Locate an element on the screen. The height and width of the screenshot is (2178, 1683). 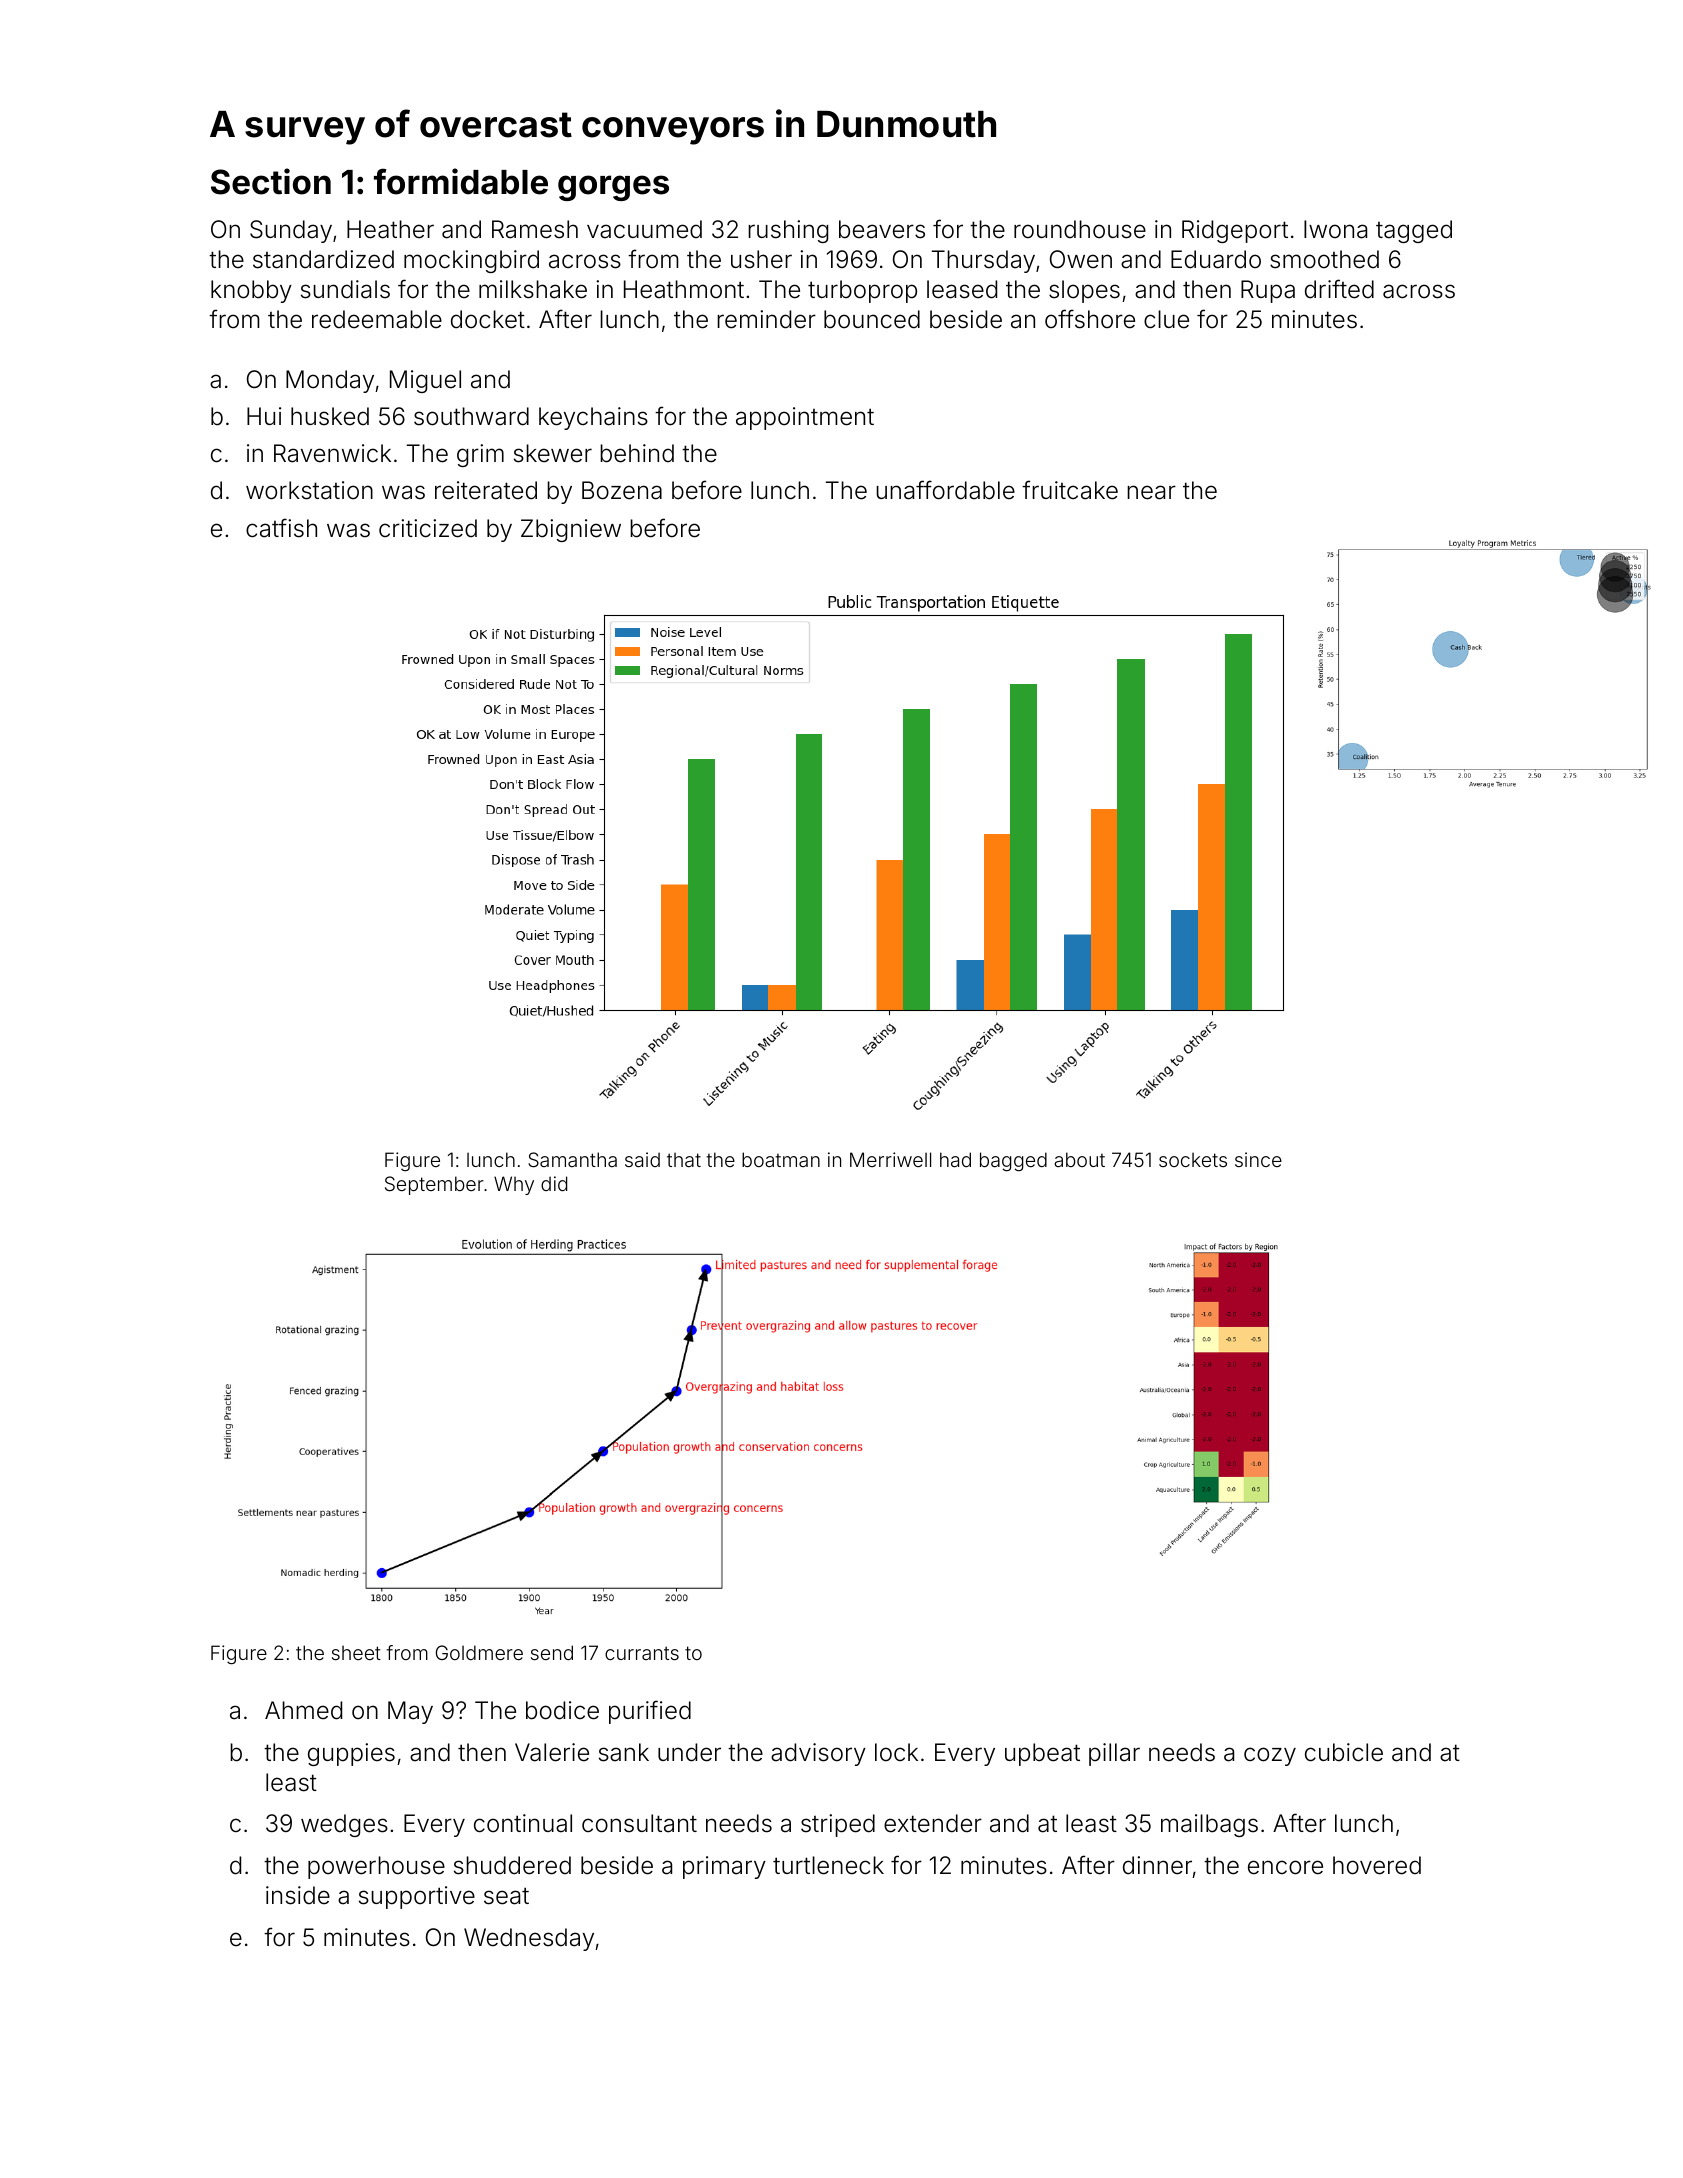
Why is located at coordinates (514, 1185).
